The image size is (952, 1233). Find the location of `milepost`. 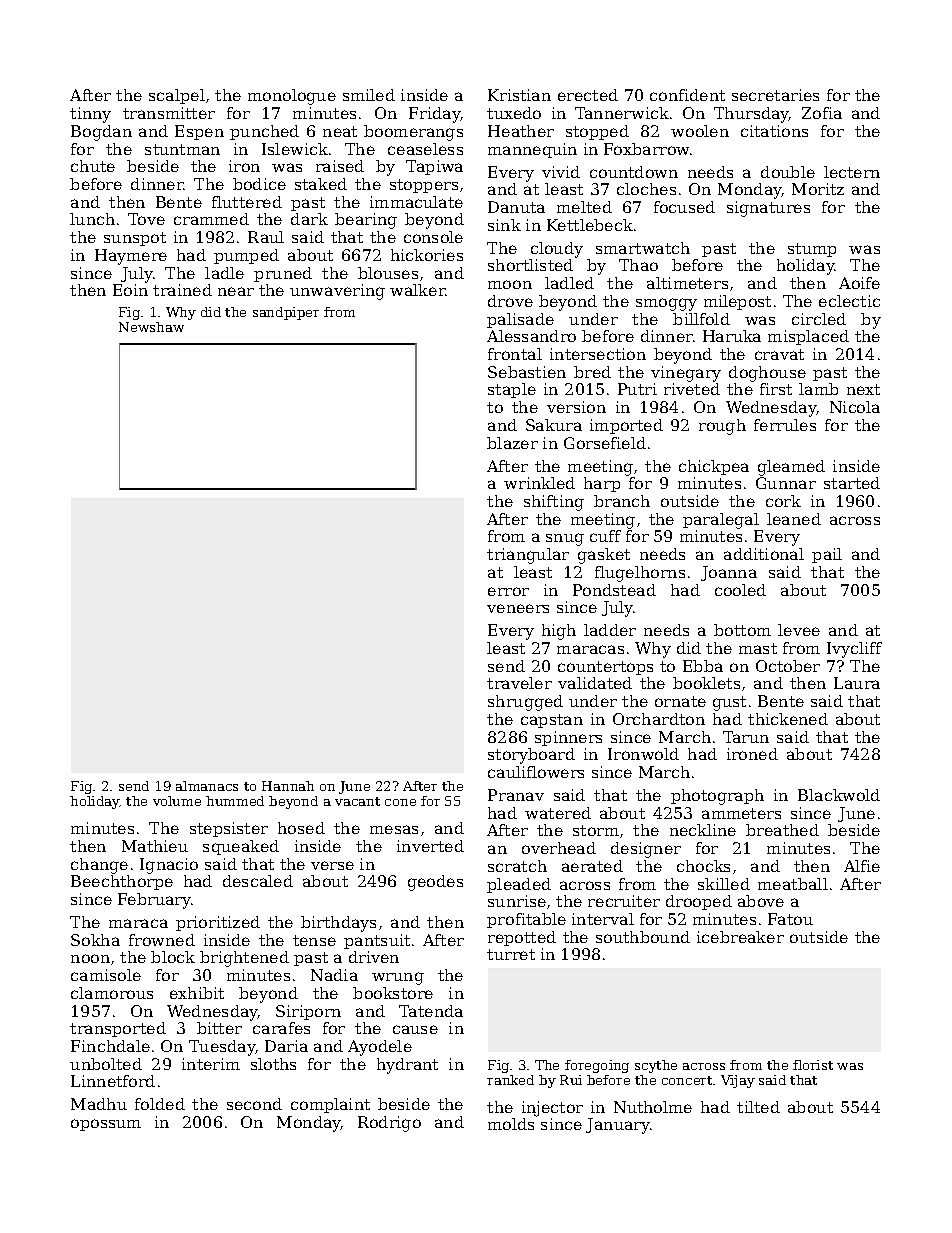

milepost is located at coordinates (737, 302).
